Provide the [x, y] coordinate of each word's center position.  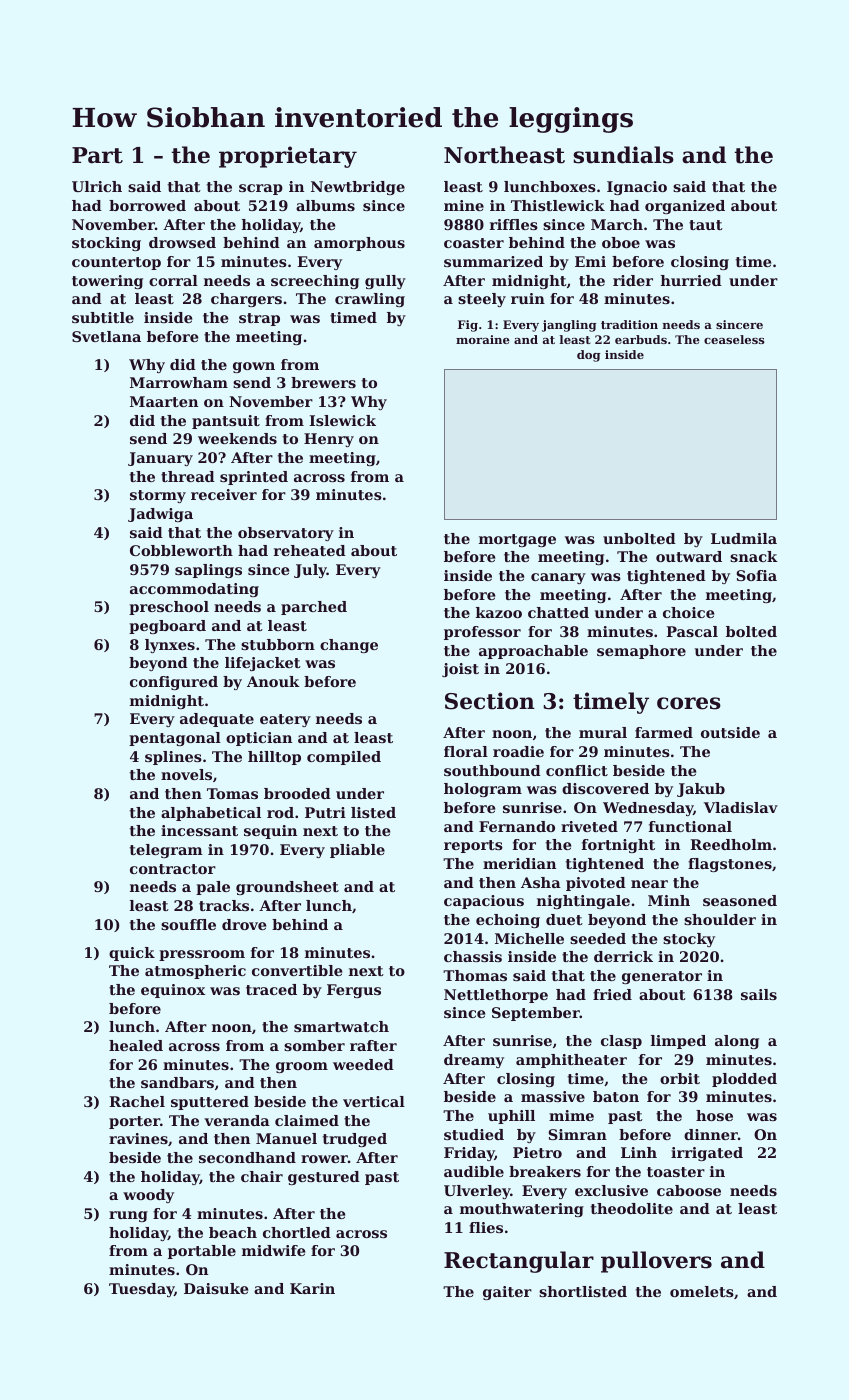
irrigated [707, 1154]
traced [271, 989]
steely [482, 300]
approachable [533, 652]
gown [254, 367]
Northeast [504, 155]
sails [759, 994]
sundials [623, 155]
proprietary [288, 157]
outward [689, 556]
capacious [484, 902]
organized [685, 207]
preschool [169, 608]
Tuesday [141, 1290]
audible [474, 1171]
